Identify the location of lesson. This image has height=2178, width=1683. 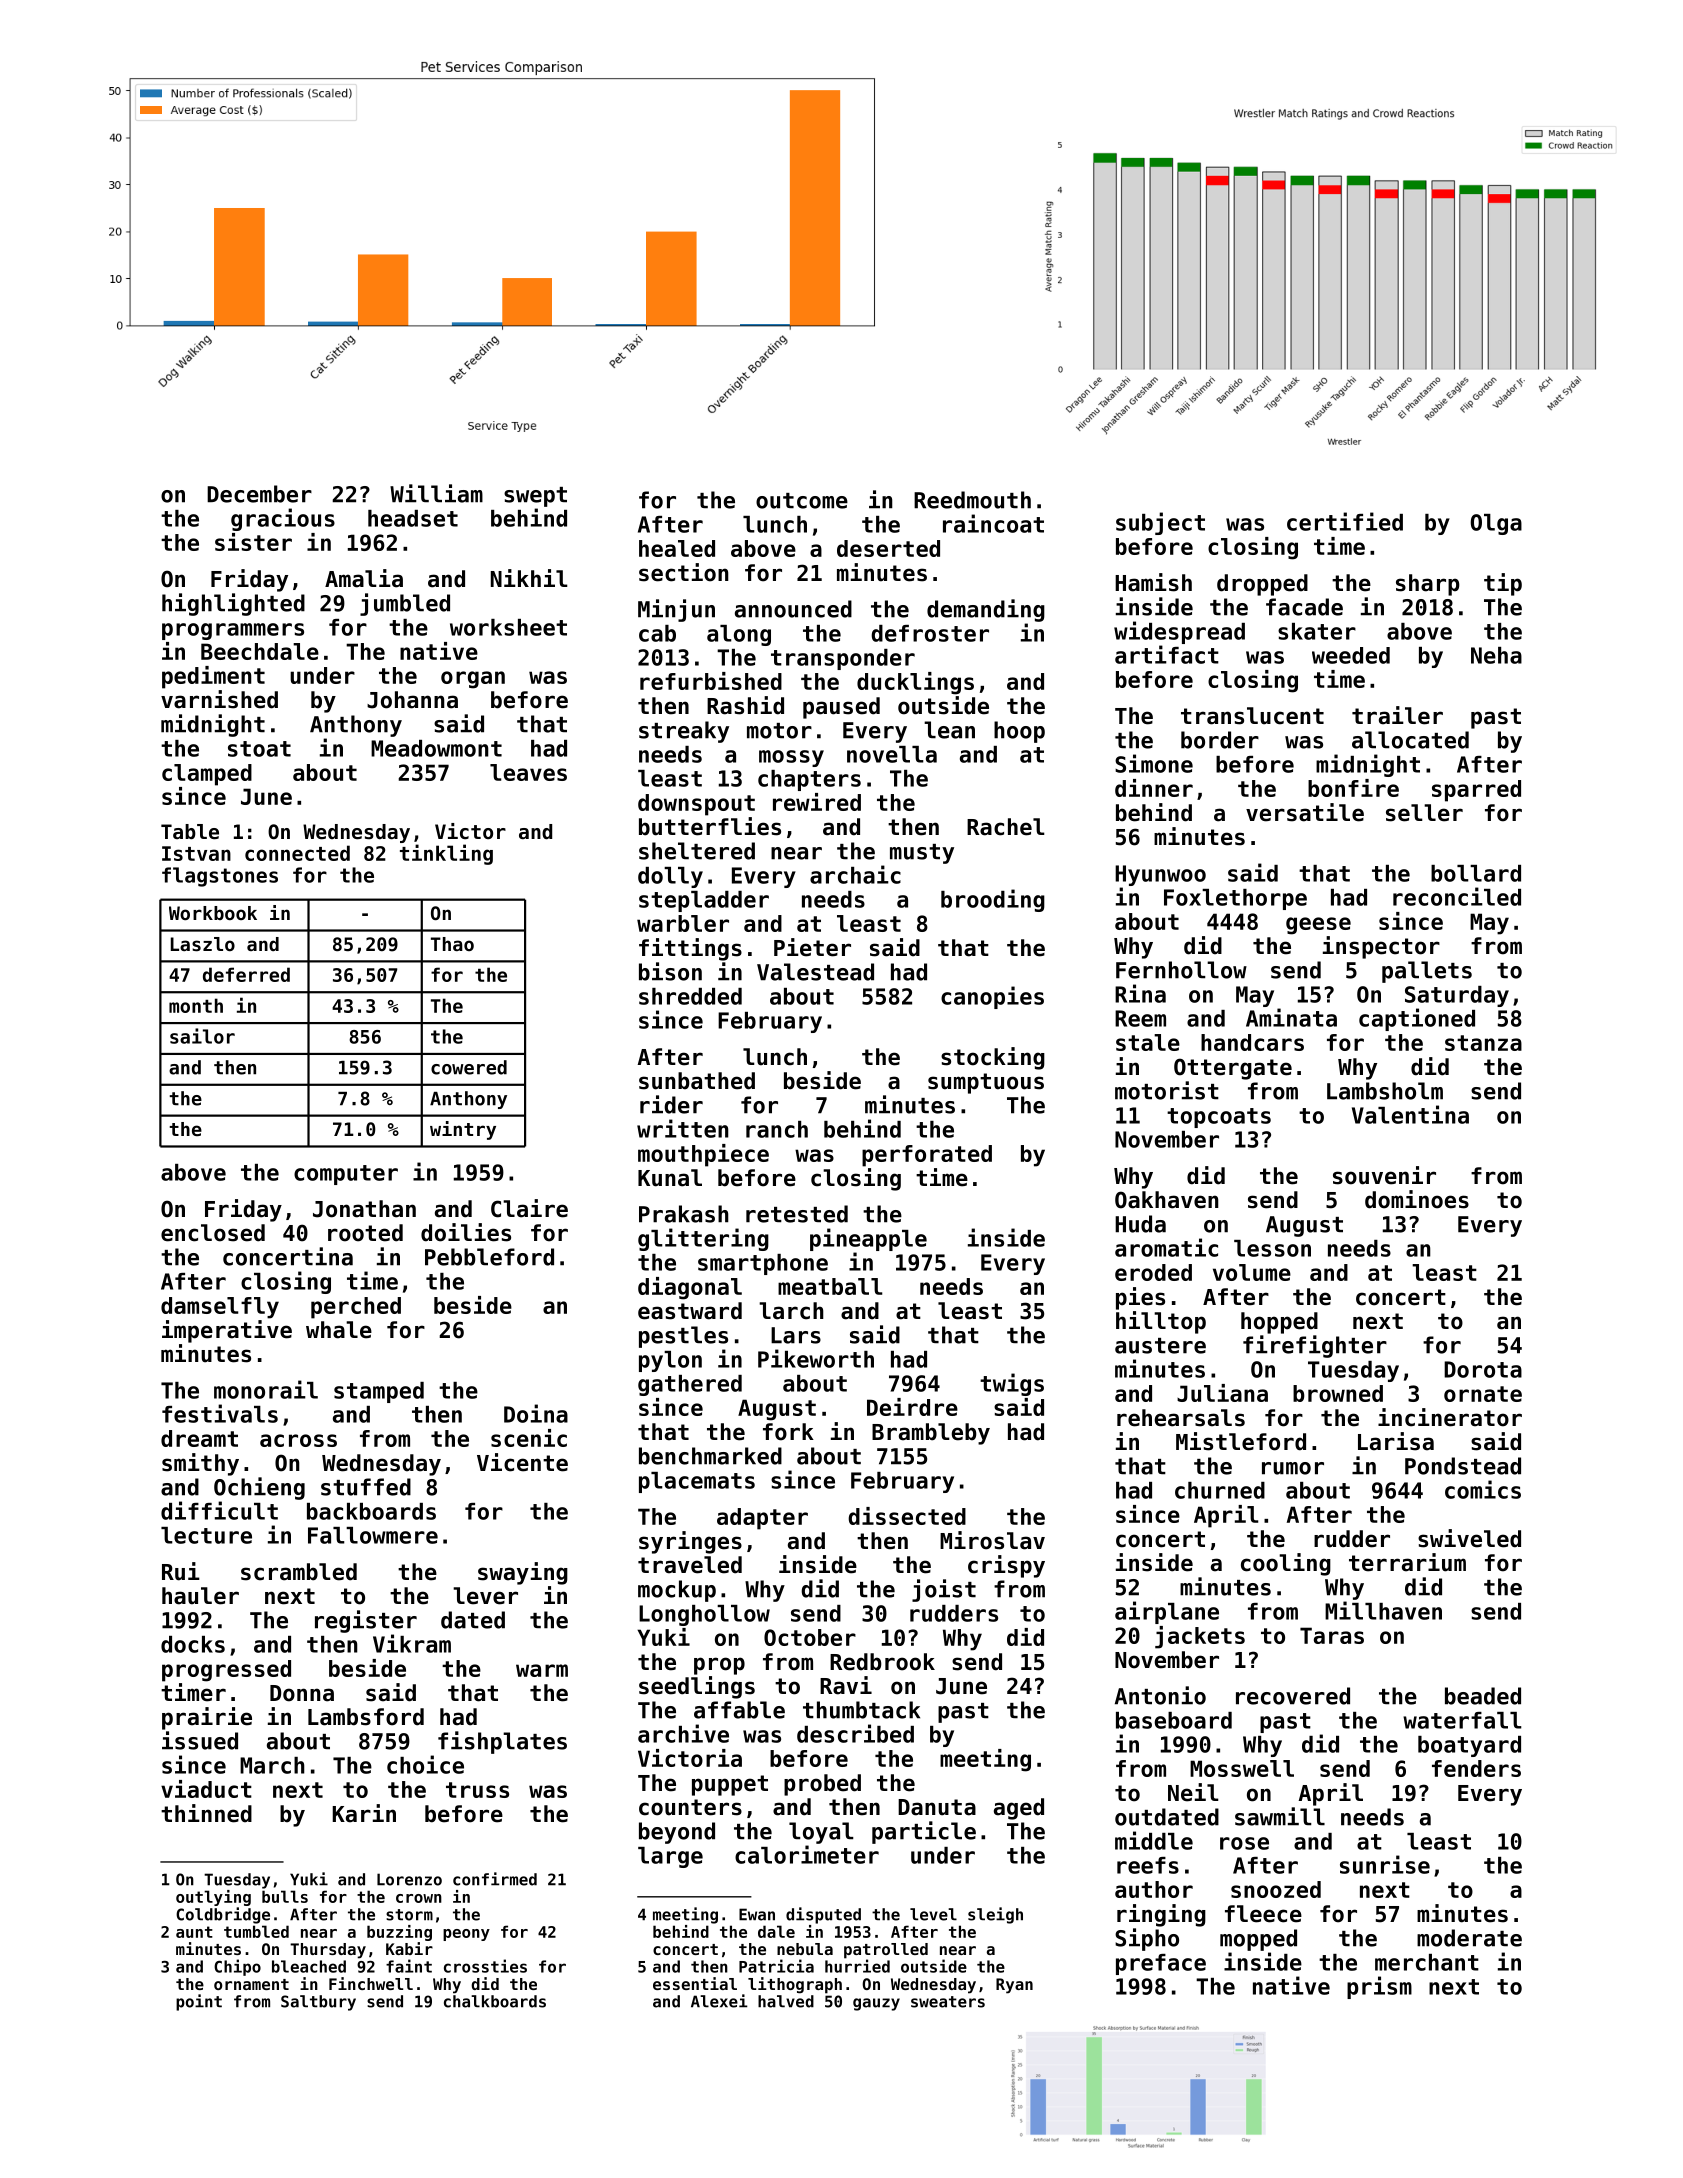
(1272, 1248).
